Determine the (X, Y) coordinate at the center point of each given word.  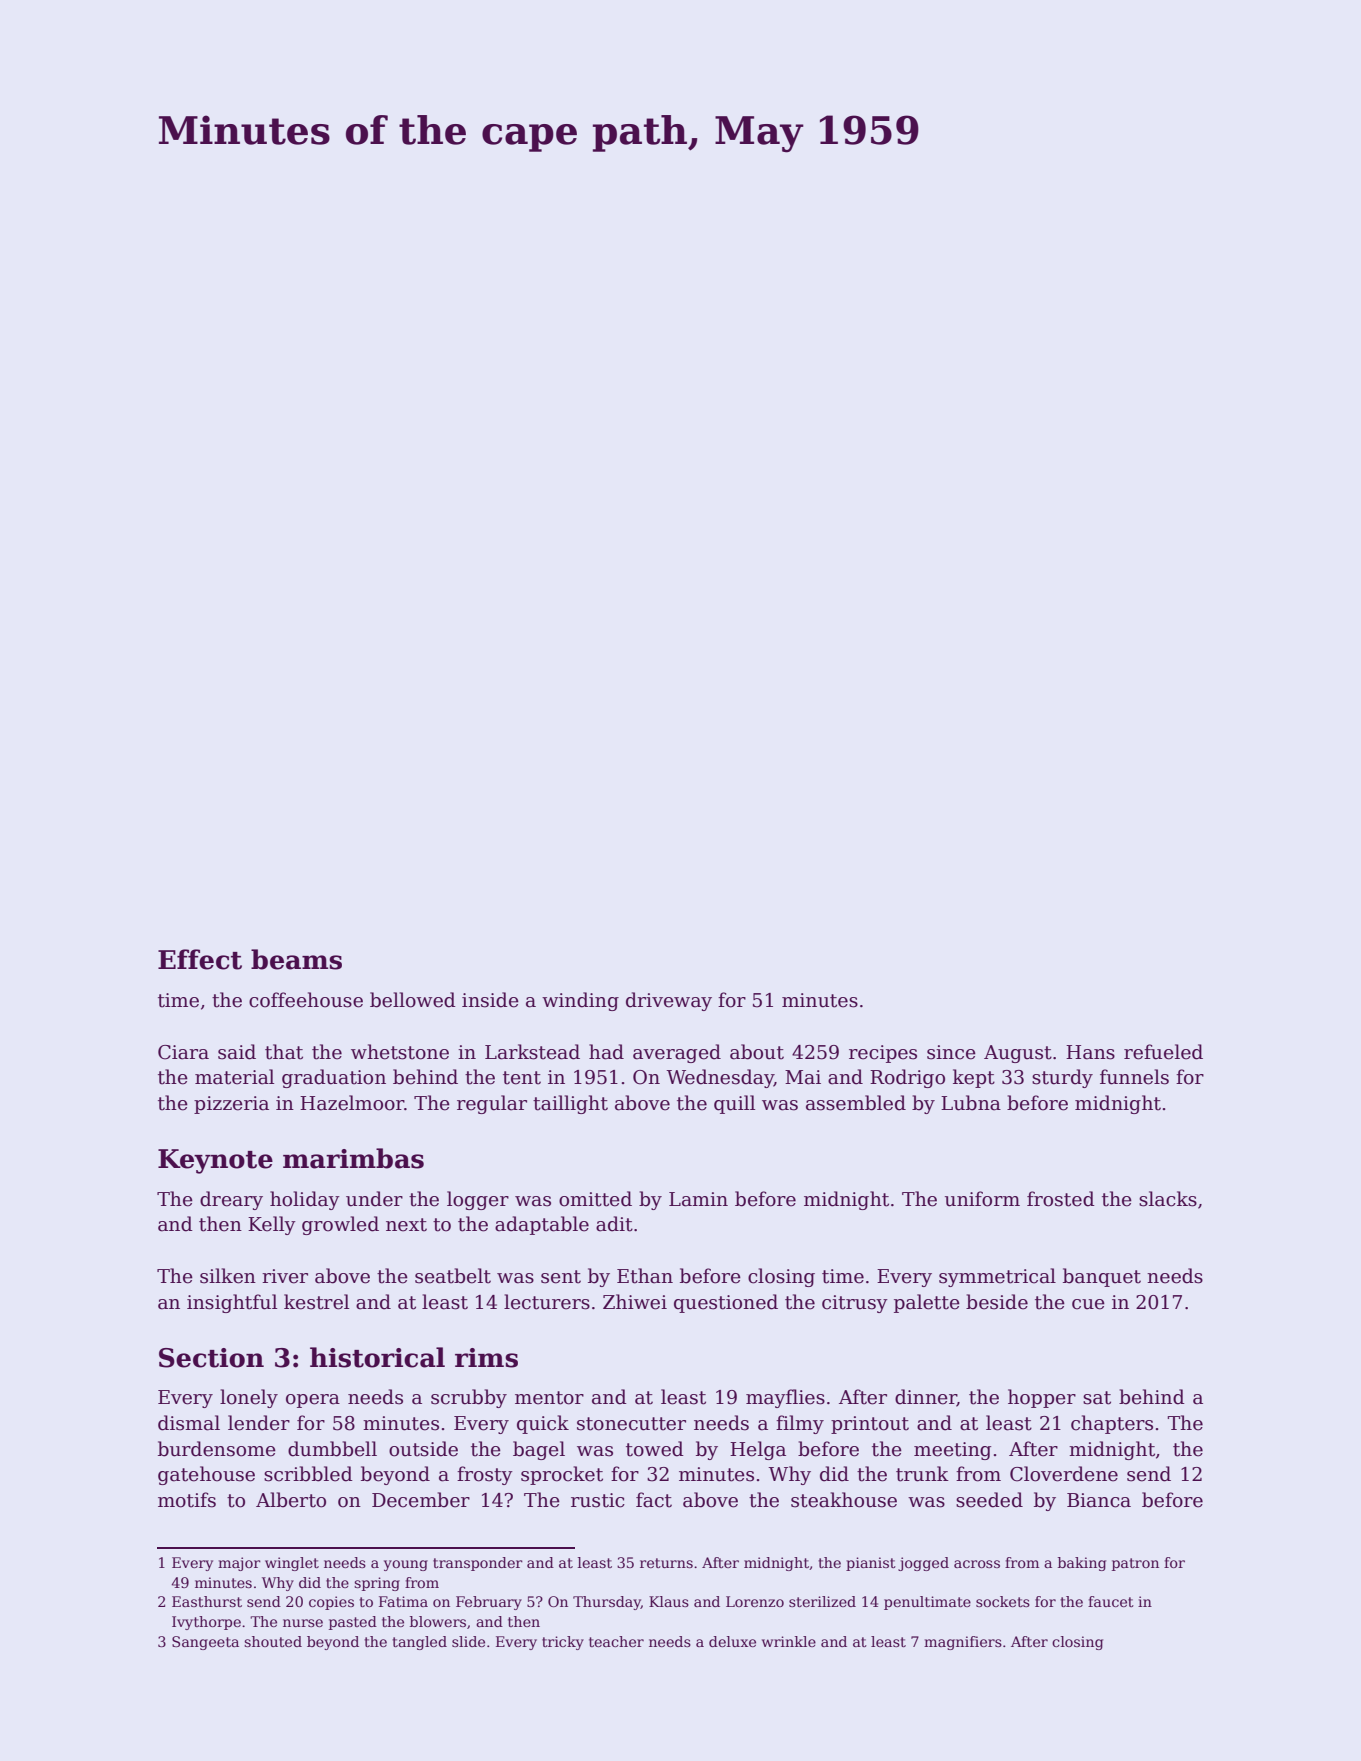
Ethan (645, 1276)
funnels (1134, 1077)
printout (870, 1425)
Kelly (272, 1225)
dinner (926, 1398)
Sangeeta (205, 1643)
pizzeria (231, 1105)
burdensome (217, 1449)
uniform (982, 1199)
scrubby (469, 1398)
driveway (669, 1001)
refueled (1163, 1052)
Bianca (1099, 1500)
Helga (758, 1450)
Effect (200, 959)
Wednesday (720, 1078)
